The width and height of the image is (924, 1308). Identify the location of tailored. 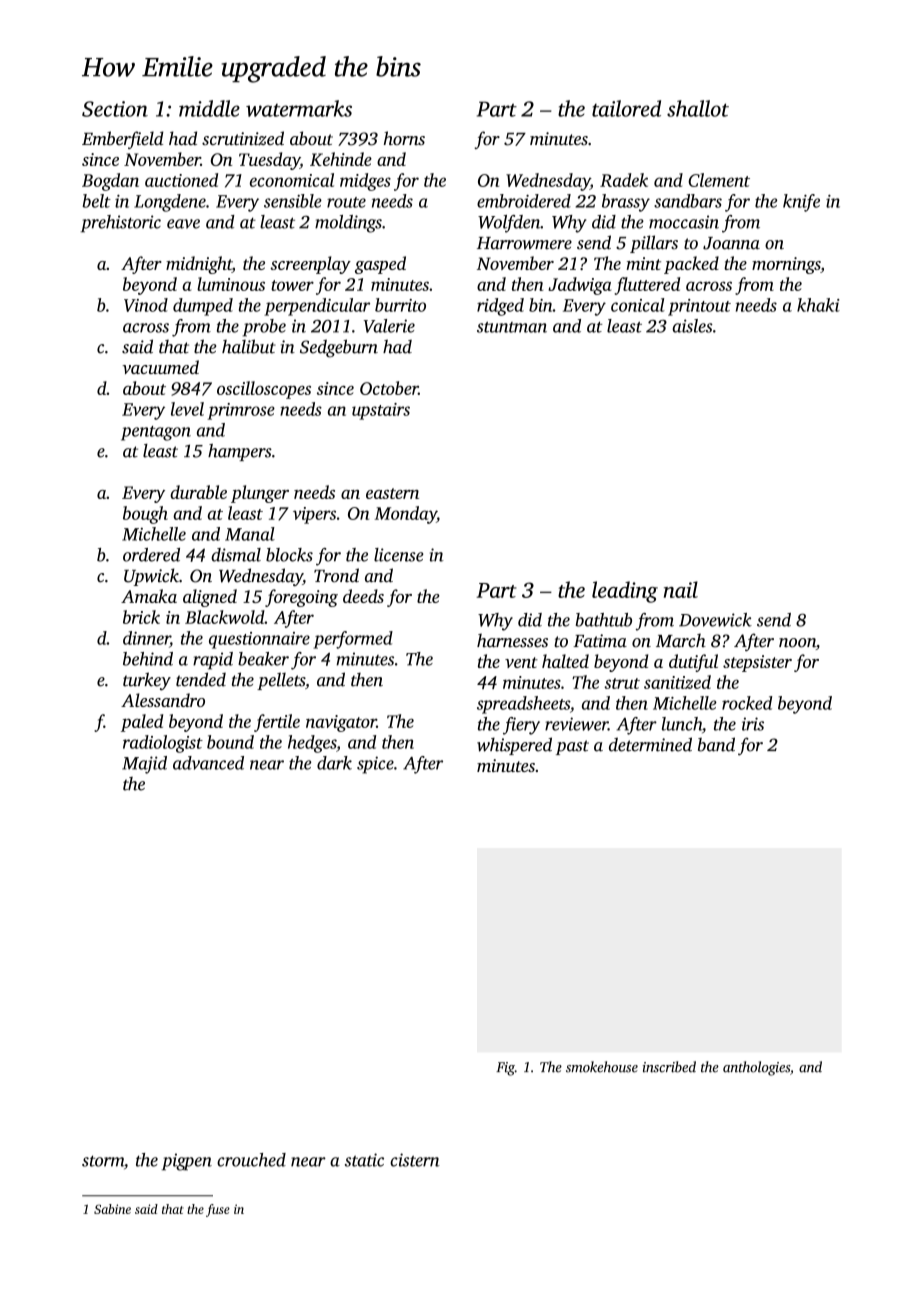
(626, 108).
